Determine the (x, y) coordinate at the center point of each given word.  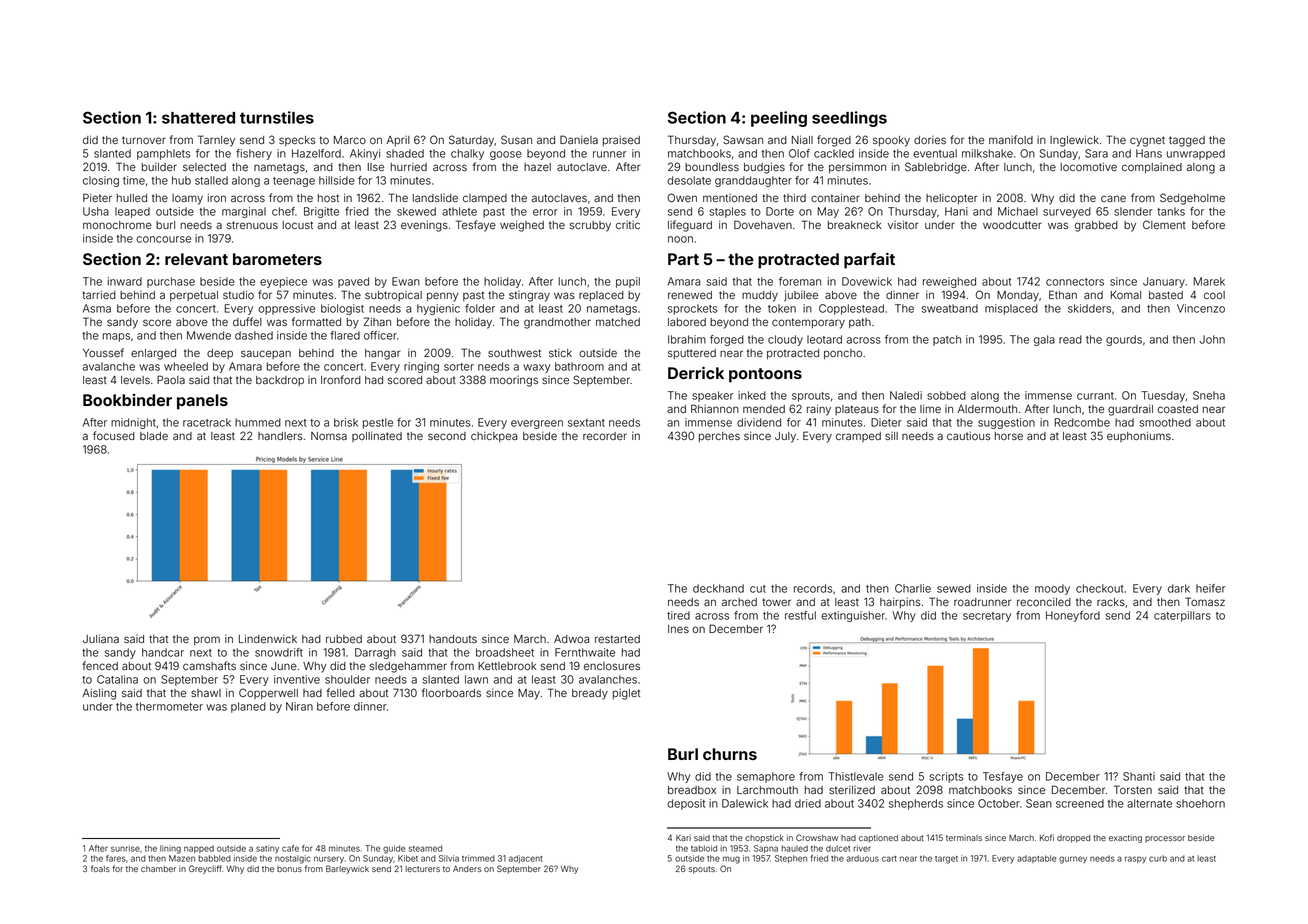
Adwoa (571, 639)
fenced (100, 665)
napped (199, 849)
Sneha (1209, 395)
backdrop (280, 381)
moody (1052, 589)
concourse (163, 239)
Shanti (1139, 776)
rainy (819, 410)
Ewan (406, 281)
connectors (1075, 282)
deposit (686, 804)
